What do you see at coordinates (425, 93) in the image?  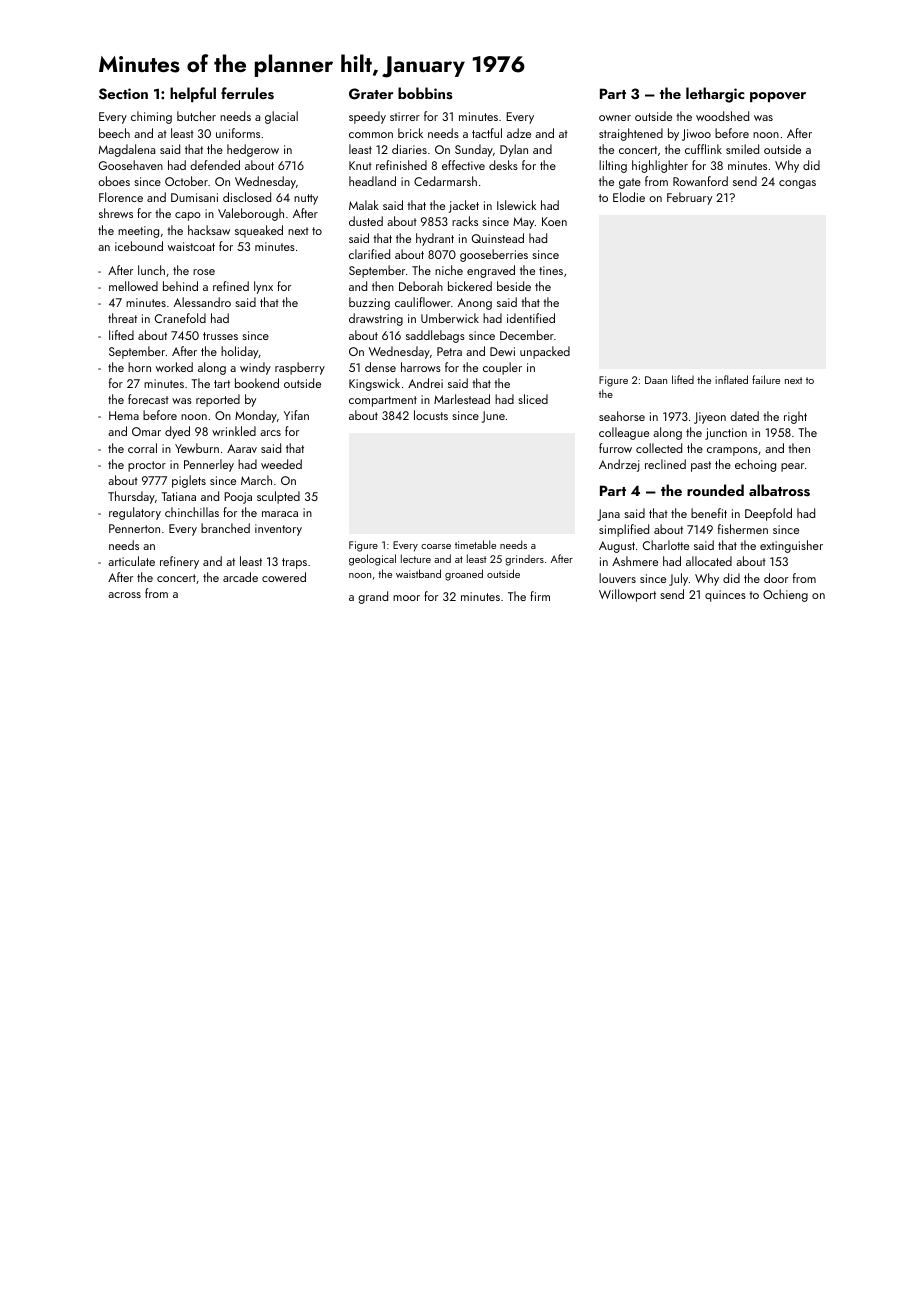 I see `bobbins` at bounding box center [425, 93].
